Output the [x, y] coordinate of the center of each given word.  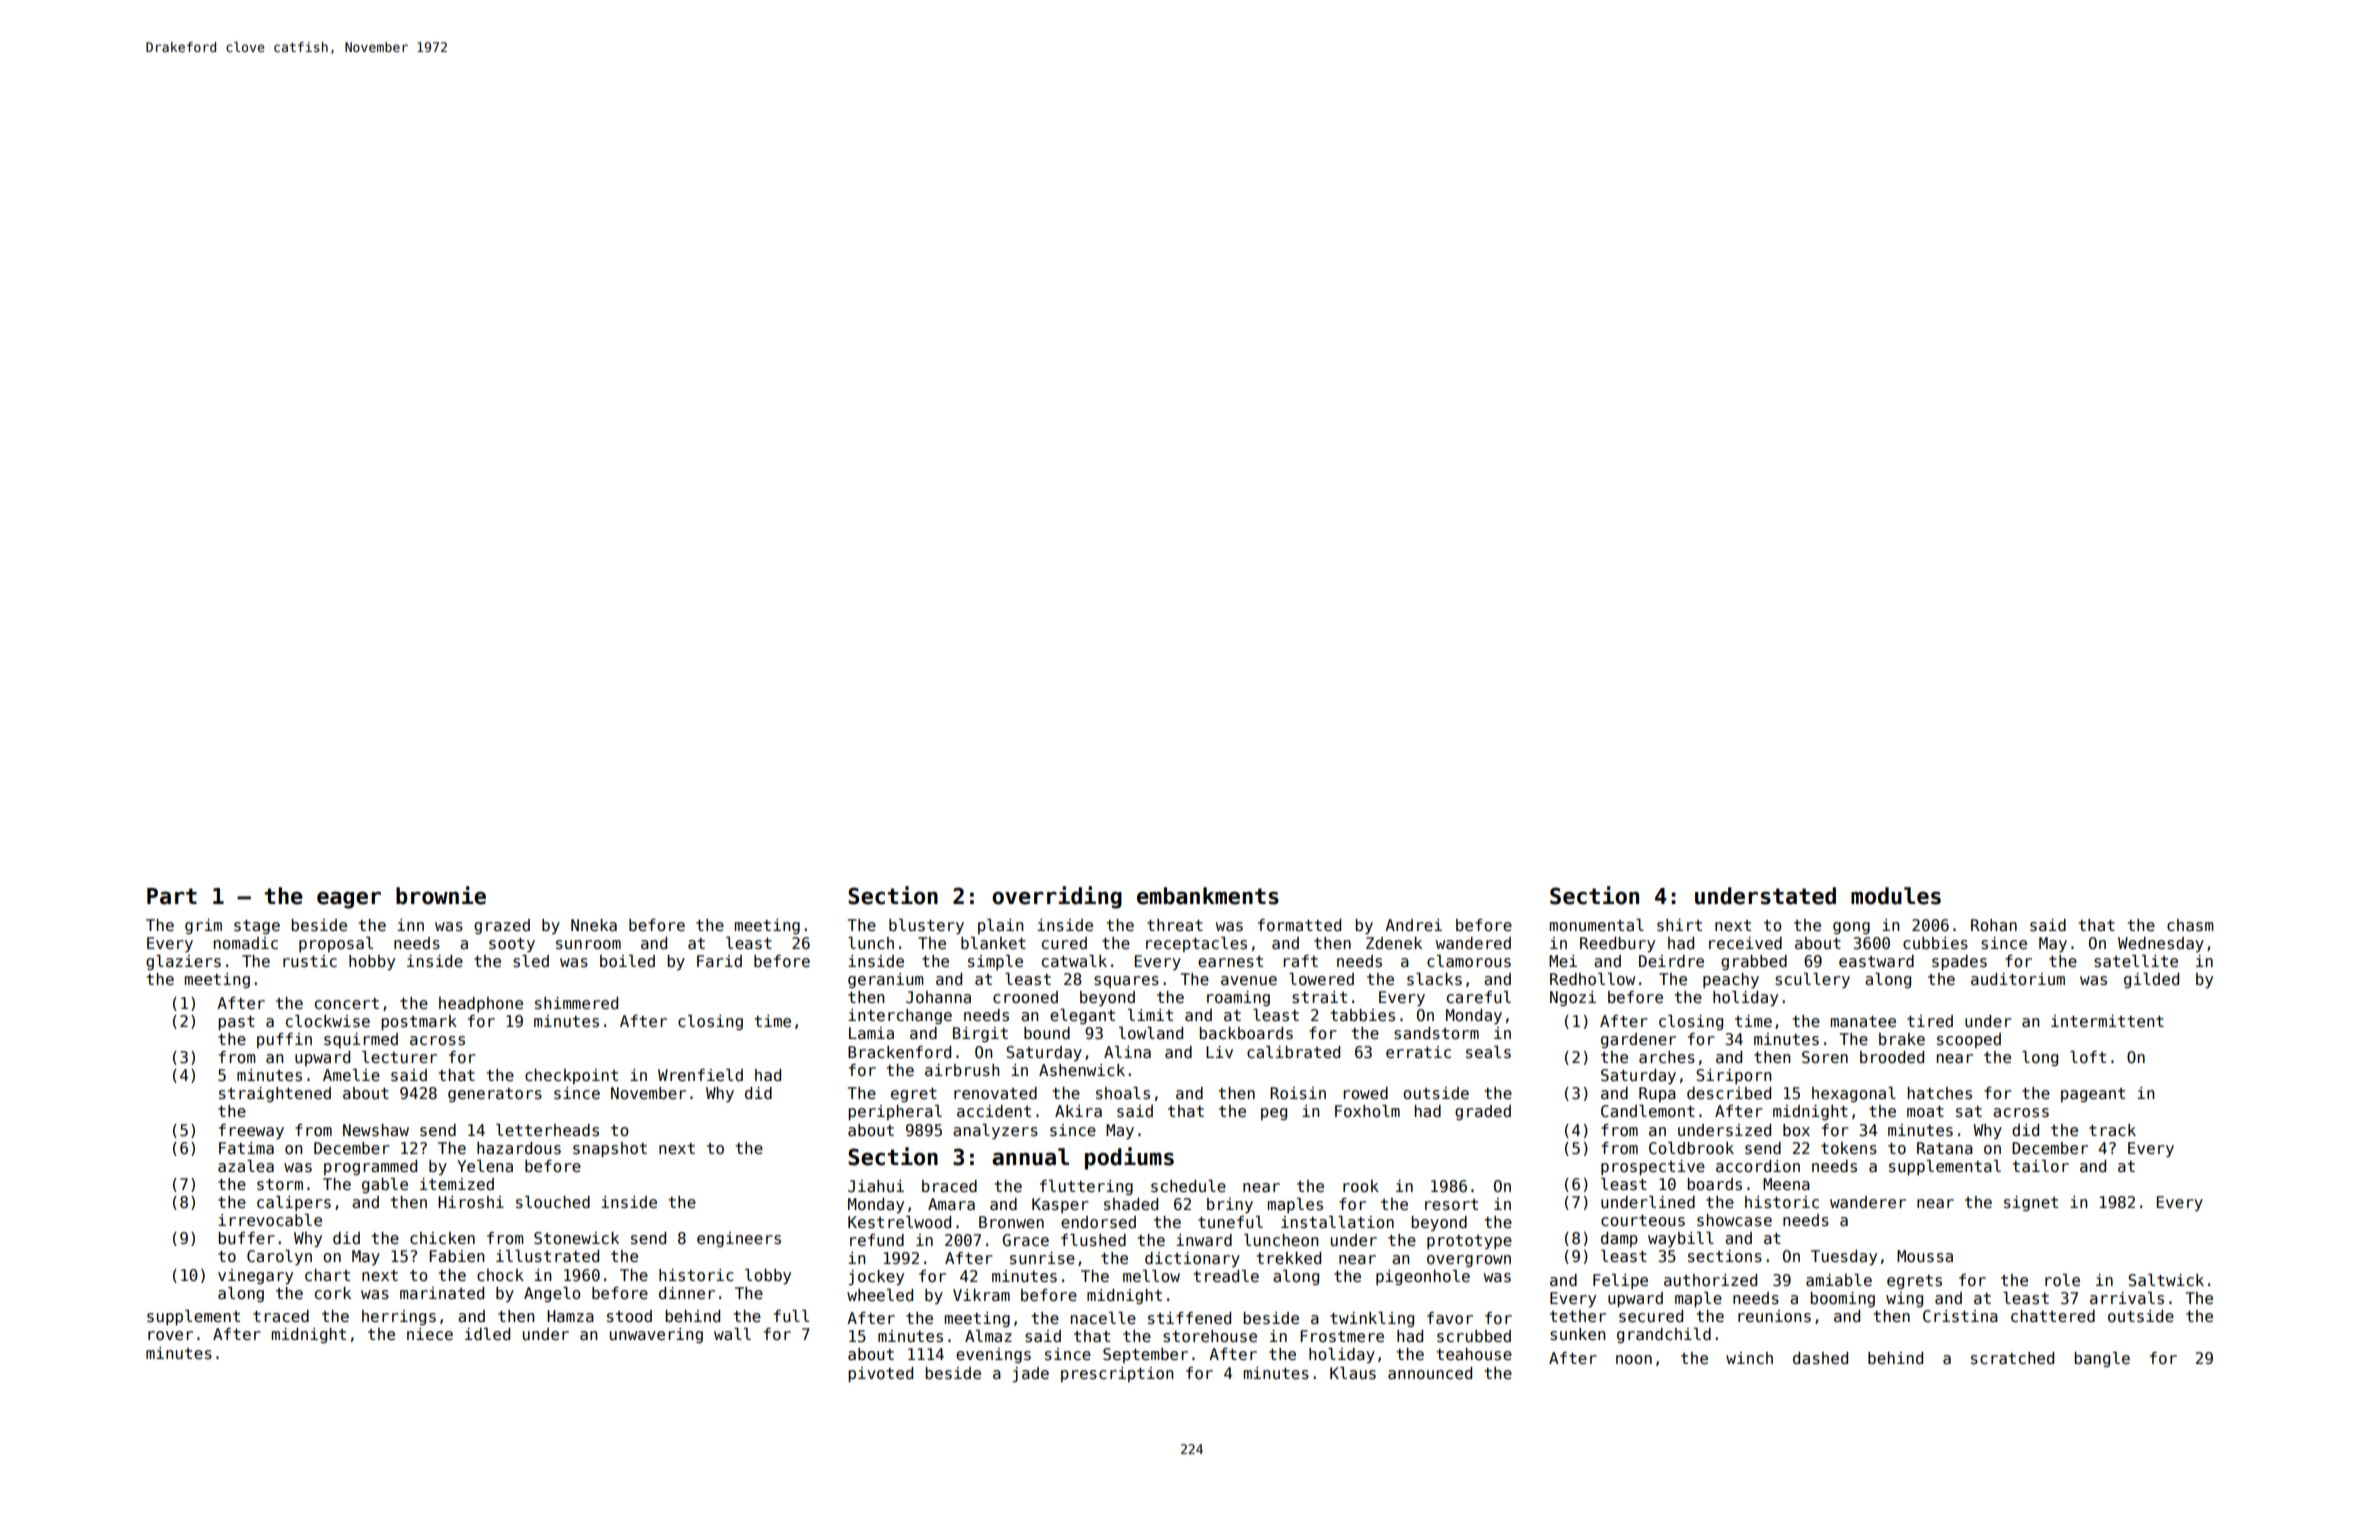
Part [172, 896]
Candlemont [1648, 1111]
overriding [1057, 897]
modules [1896, 896]
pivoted [880, 1374]
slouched [553, 1202]
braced [949, 1186]
